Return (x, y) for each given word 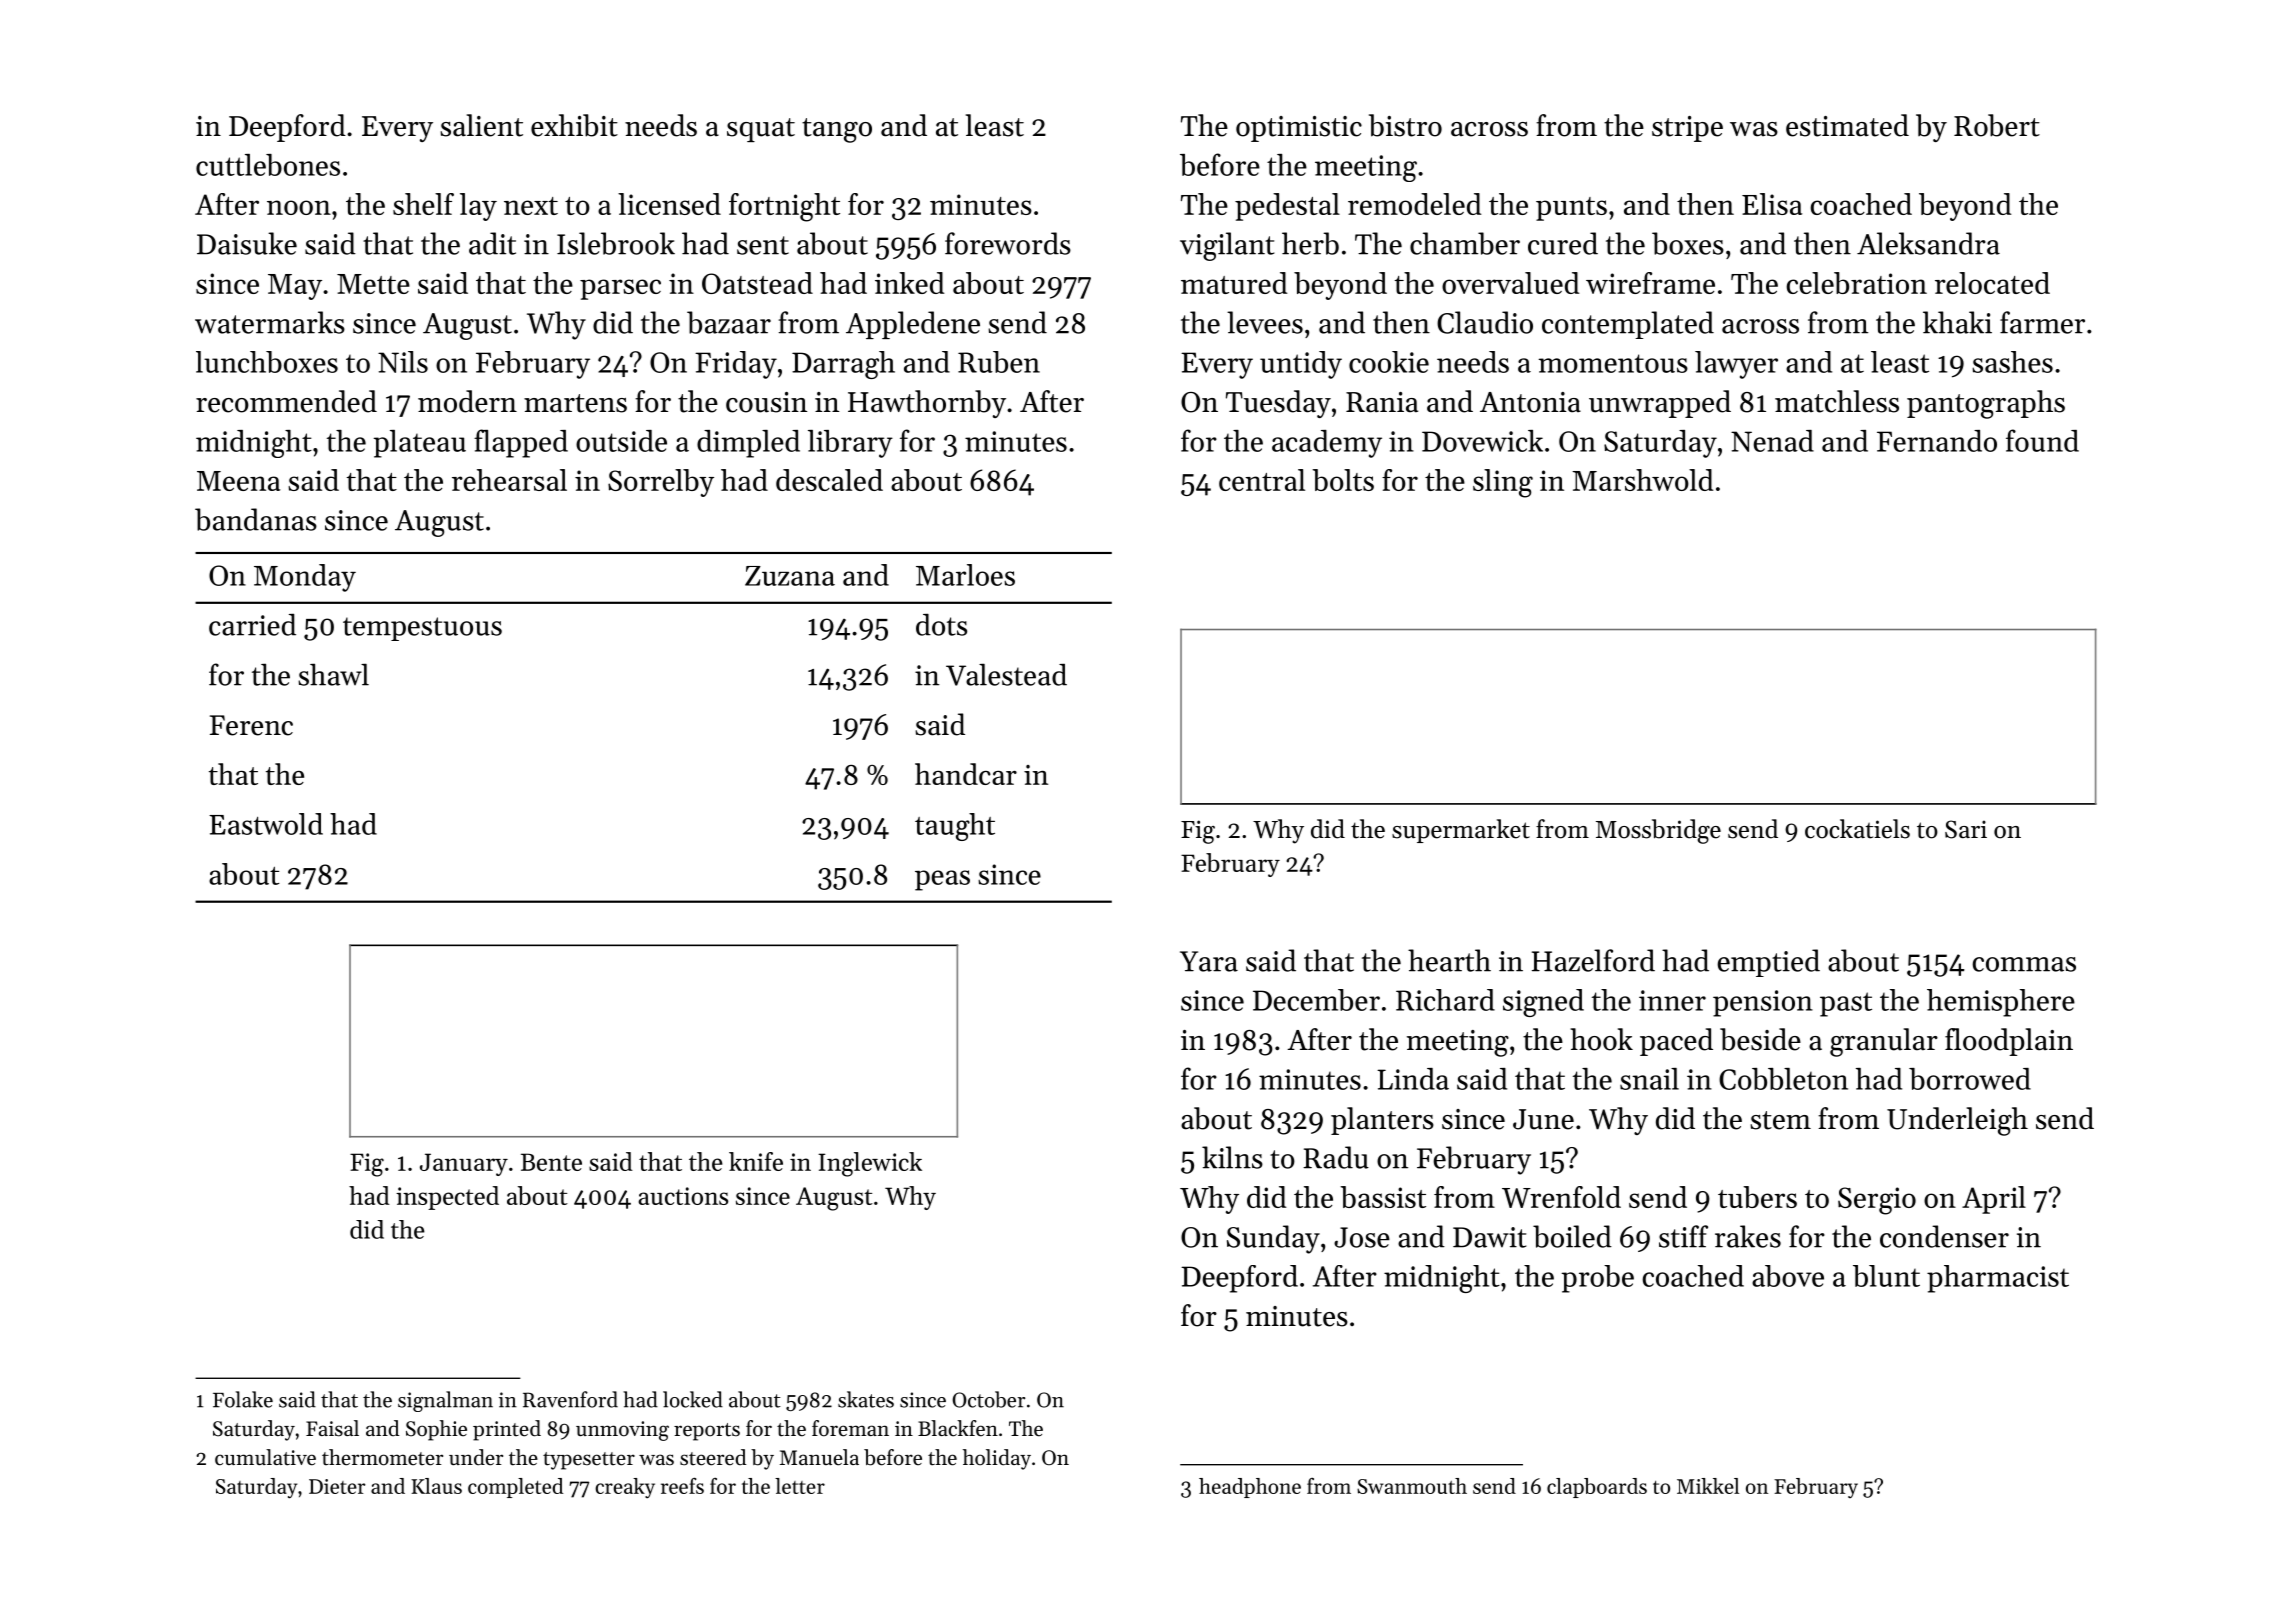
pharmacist (1998, 1279)
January (464, 1164)
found (2042, 440)
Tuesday (1278, 404)
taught (955, 827)
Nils (403, 362)
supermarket (1461, 831)
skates (866, 1399)
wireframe (1650, 283)
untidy (1301, 365)
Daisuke (247, 243)
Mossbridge (1658, 831)
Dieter (337, 1486)
